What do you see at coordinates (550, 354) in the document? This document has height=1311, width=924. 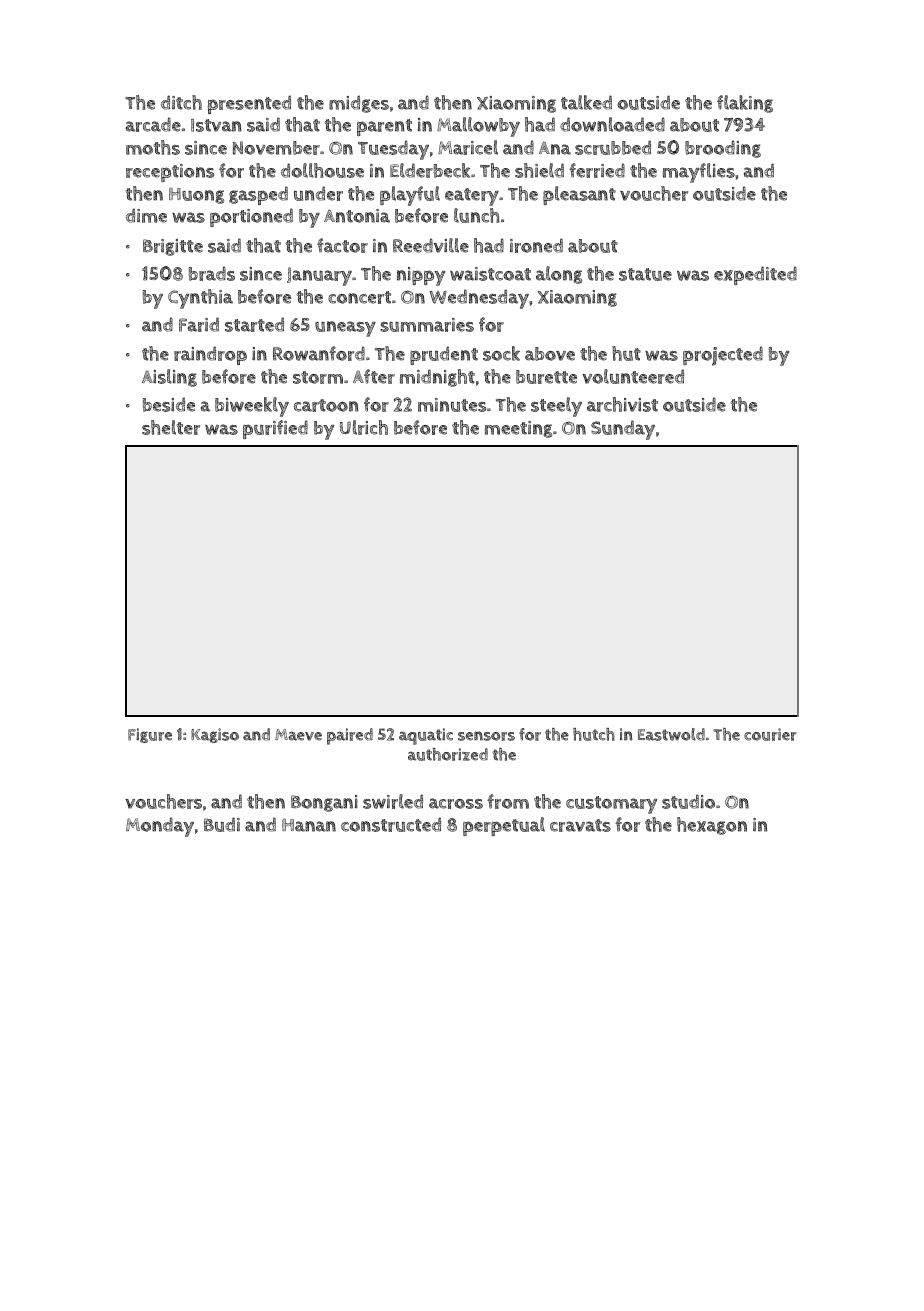 I see `above` at bounding box center [550, 354].
